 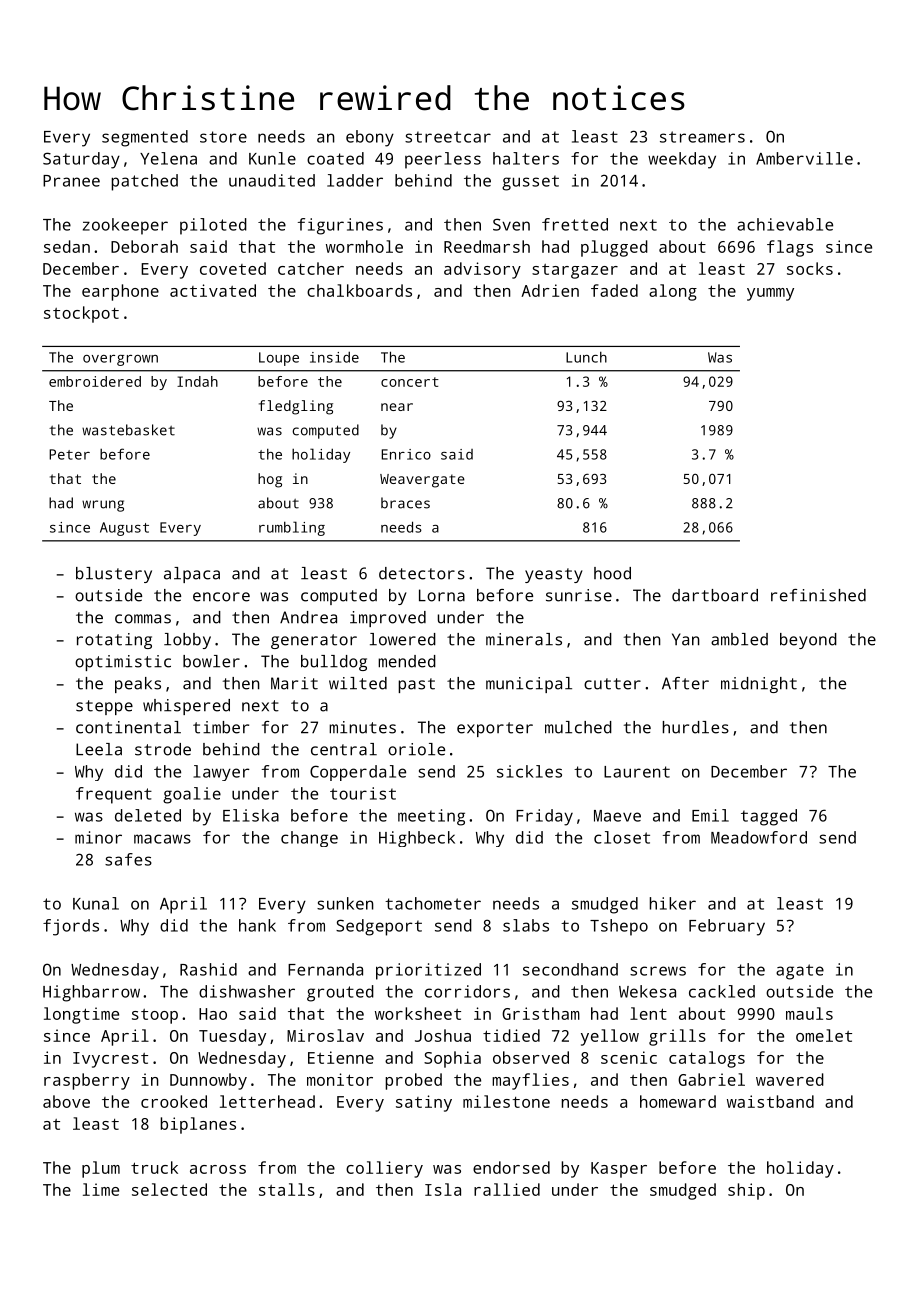 What do you see at coordinates (696, 727) in the page?
I see `hurdles` at bounding box center [696, 727].
